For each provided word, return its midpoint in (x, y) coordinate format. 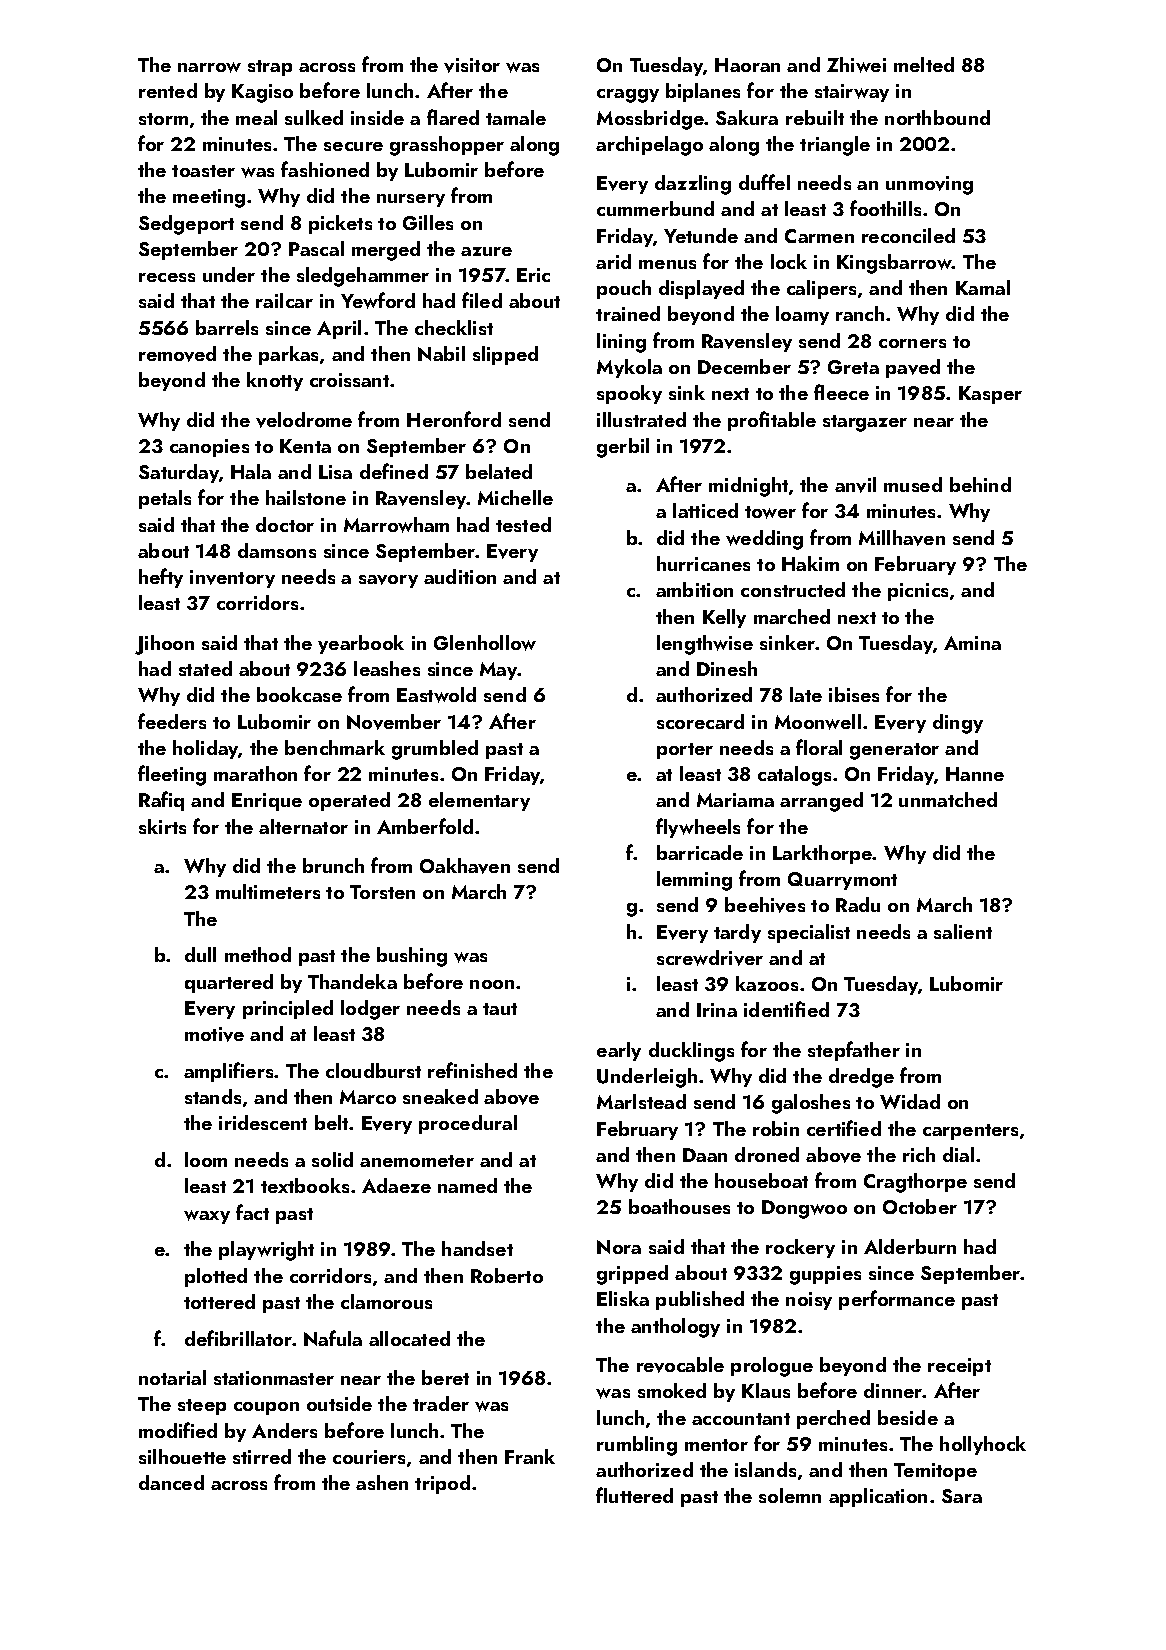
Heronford (454, 419)
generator (894, 751)
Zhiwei (856, 65)
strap (270, 68)
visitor (472, 65)
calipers (821, 289)
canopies (209, 448)
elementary (479, 801)
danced (171, 1482)
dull (200, 954)
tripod (442, 1484)
